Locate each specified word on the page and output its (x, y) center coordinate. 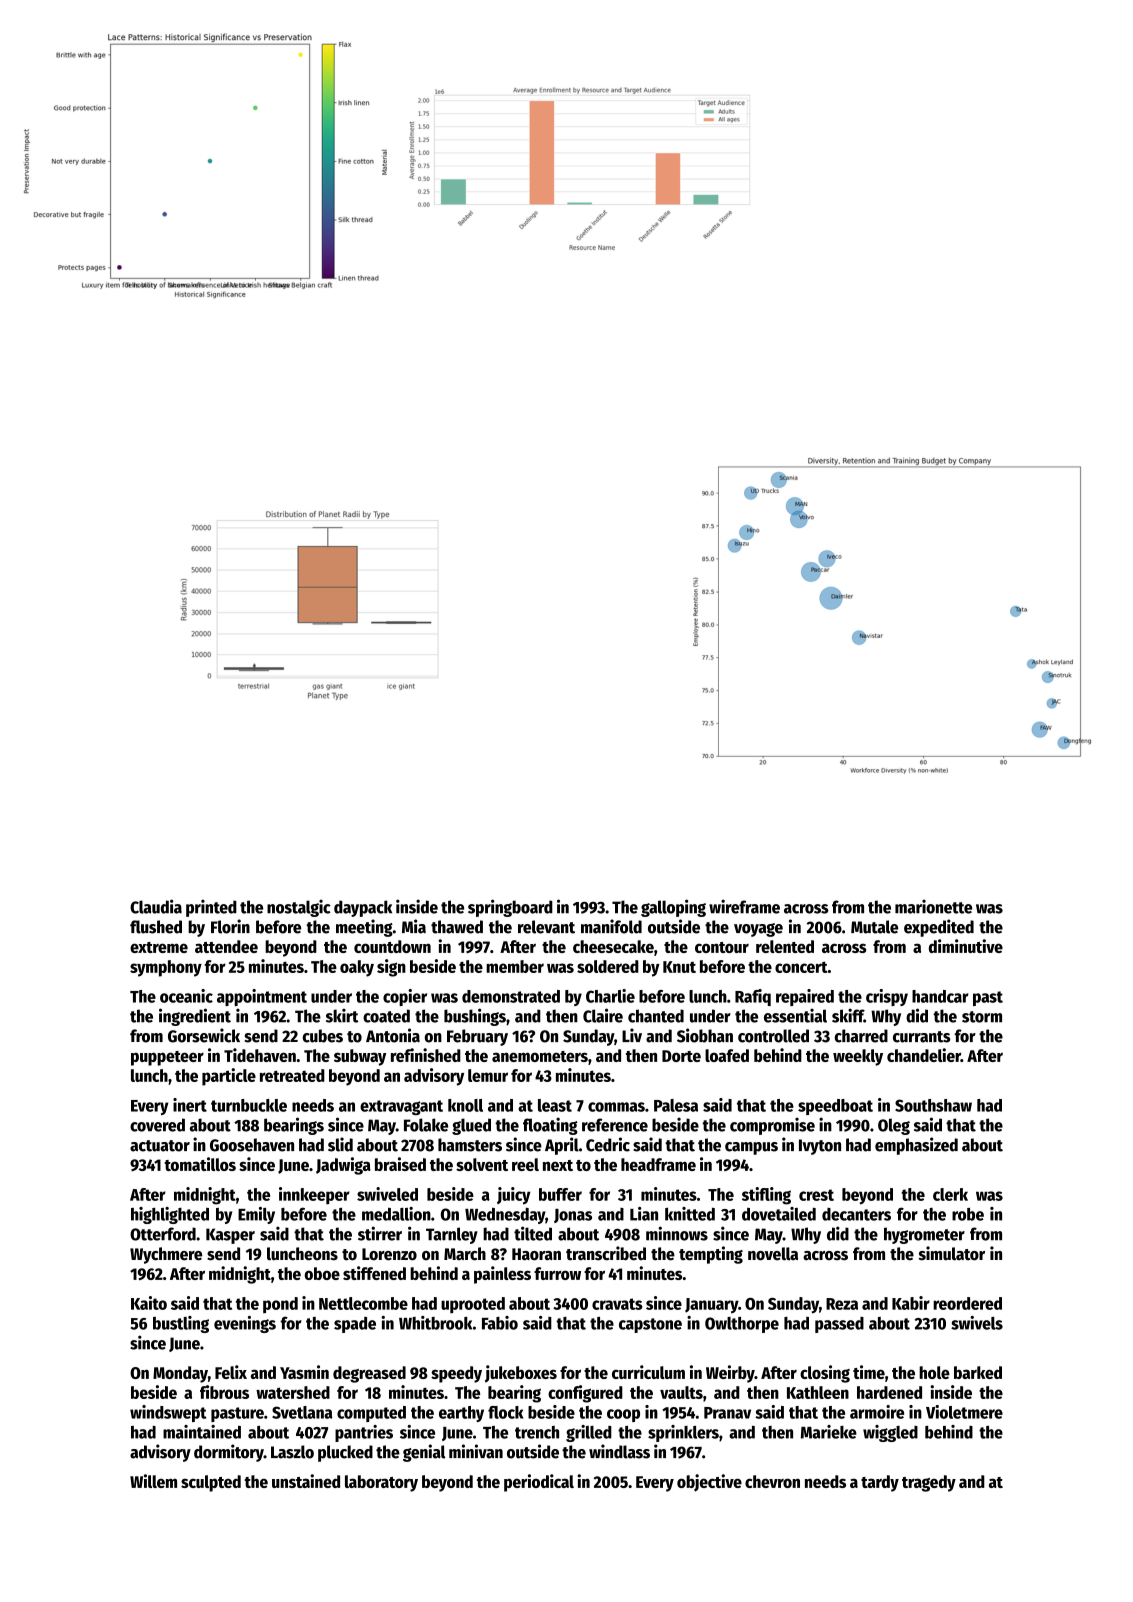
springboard (510, 908)
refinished (426, 1055)
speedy (456, 1374)
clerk (950, 1194)
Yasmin (304, 1372)
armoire (877, 1412)
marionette (933, 906)
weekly (858, 1057)
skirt (342, 1015)
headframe (658, 1164)
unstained (306, 1481)
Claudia (156, 906)
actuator (160, 1146)
